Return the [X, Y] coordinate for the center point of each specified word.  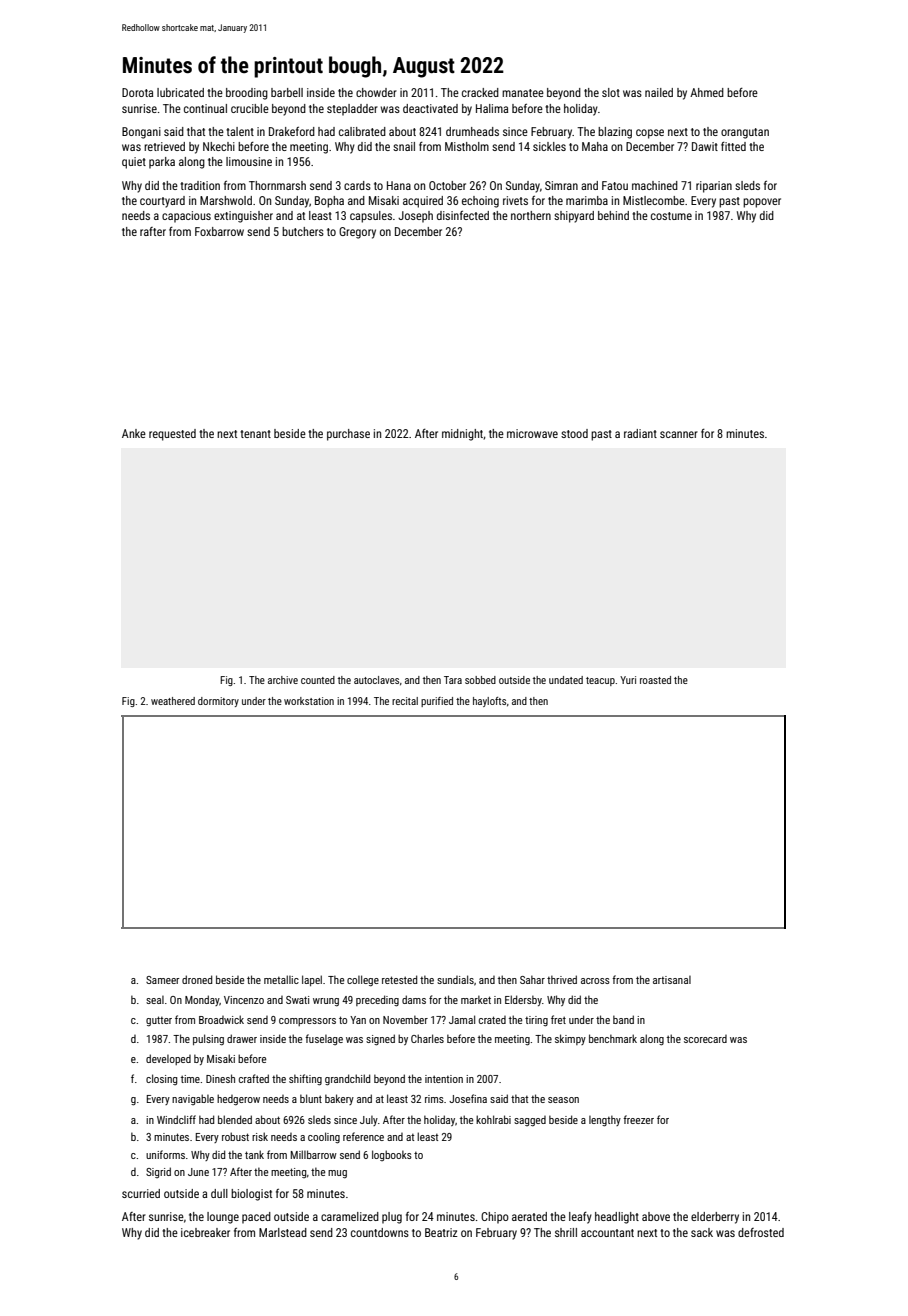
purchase [348, 435]
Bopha [329, 202]
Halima [492, 108]
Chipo [495, 1218]
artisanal [672, 980]
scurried [141, 1193]
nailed [659, 92]
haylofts [489, 702]
